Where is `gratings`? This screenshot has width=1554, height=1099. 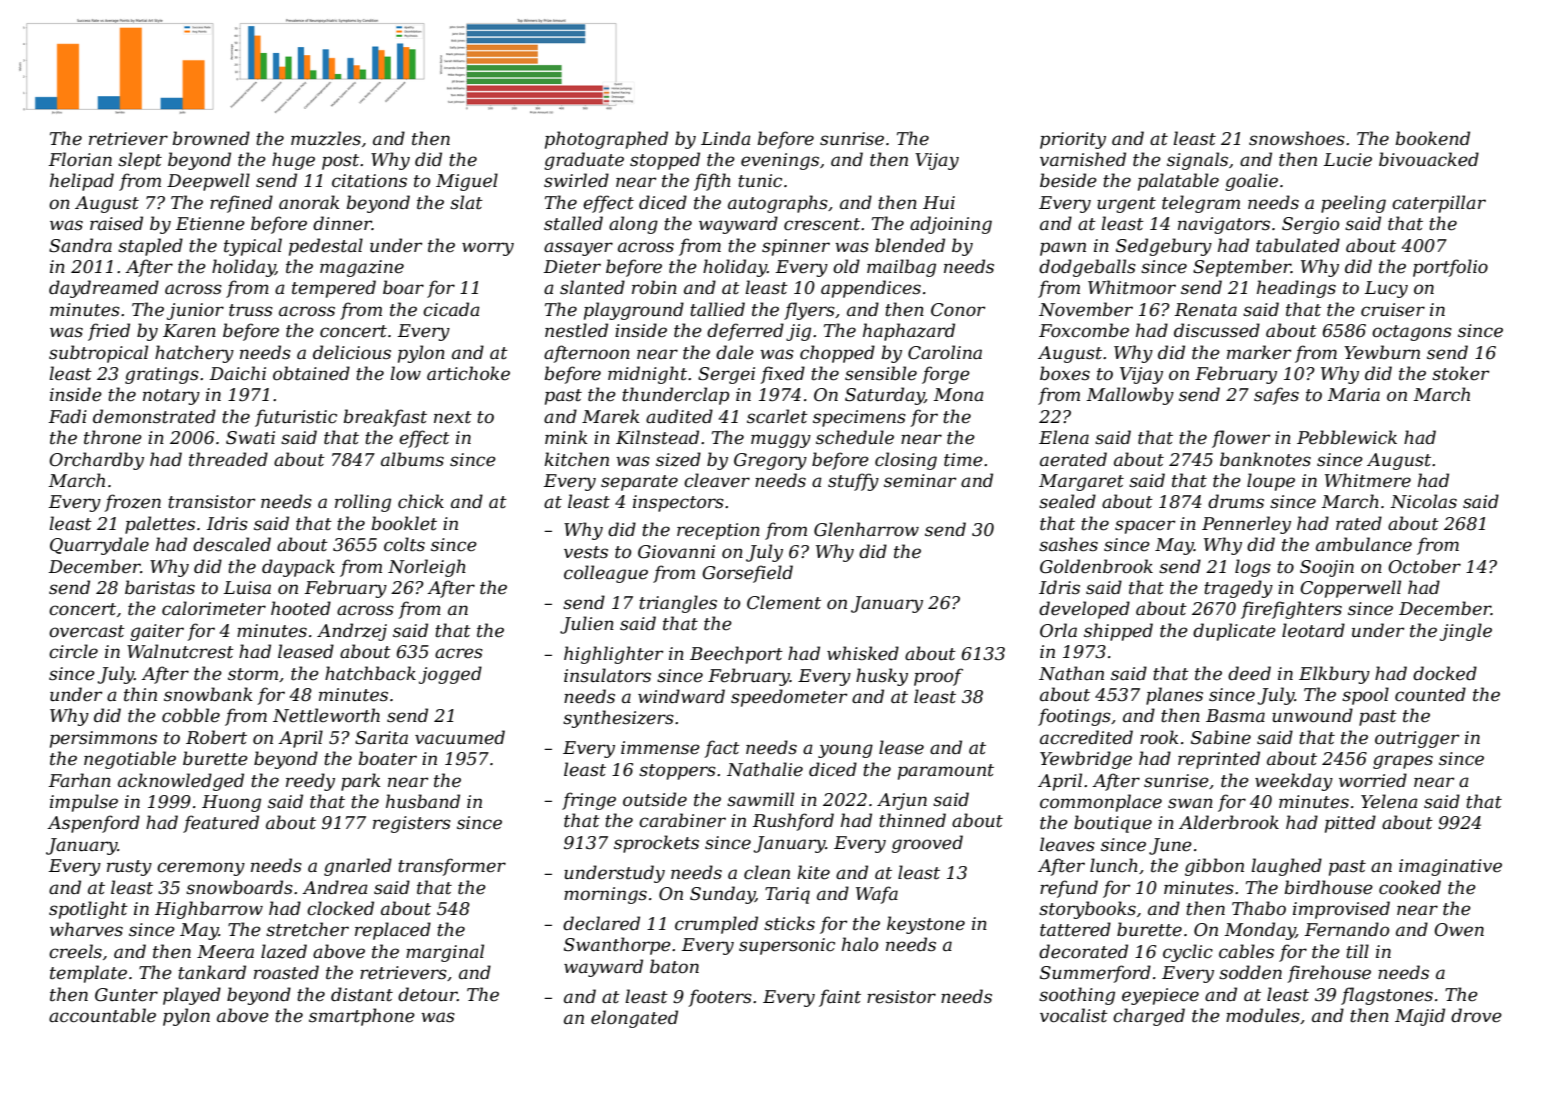 gratings is located at coordinates (162, 375).
